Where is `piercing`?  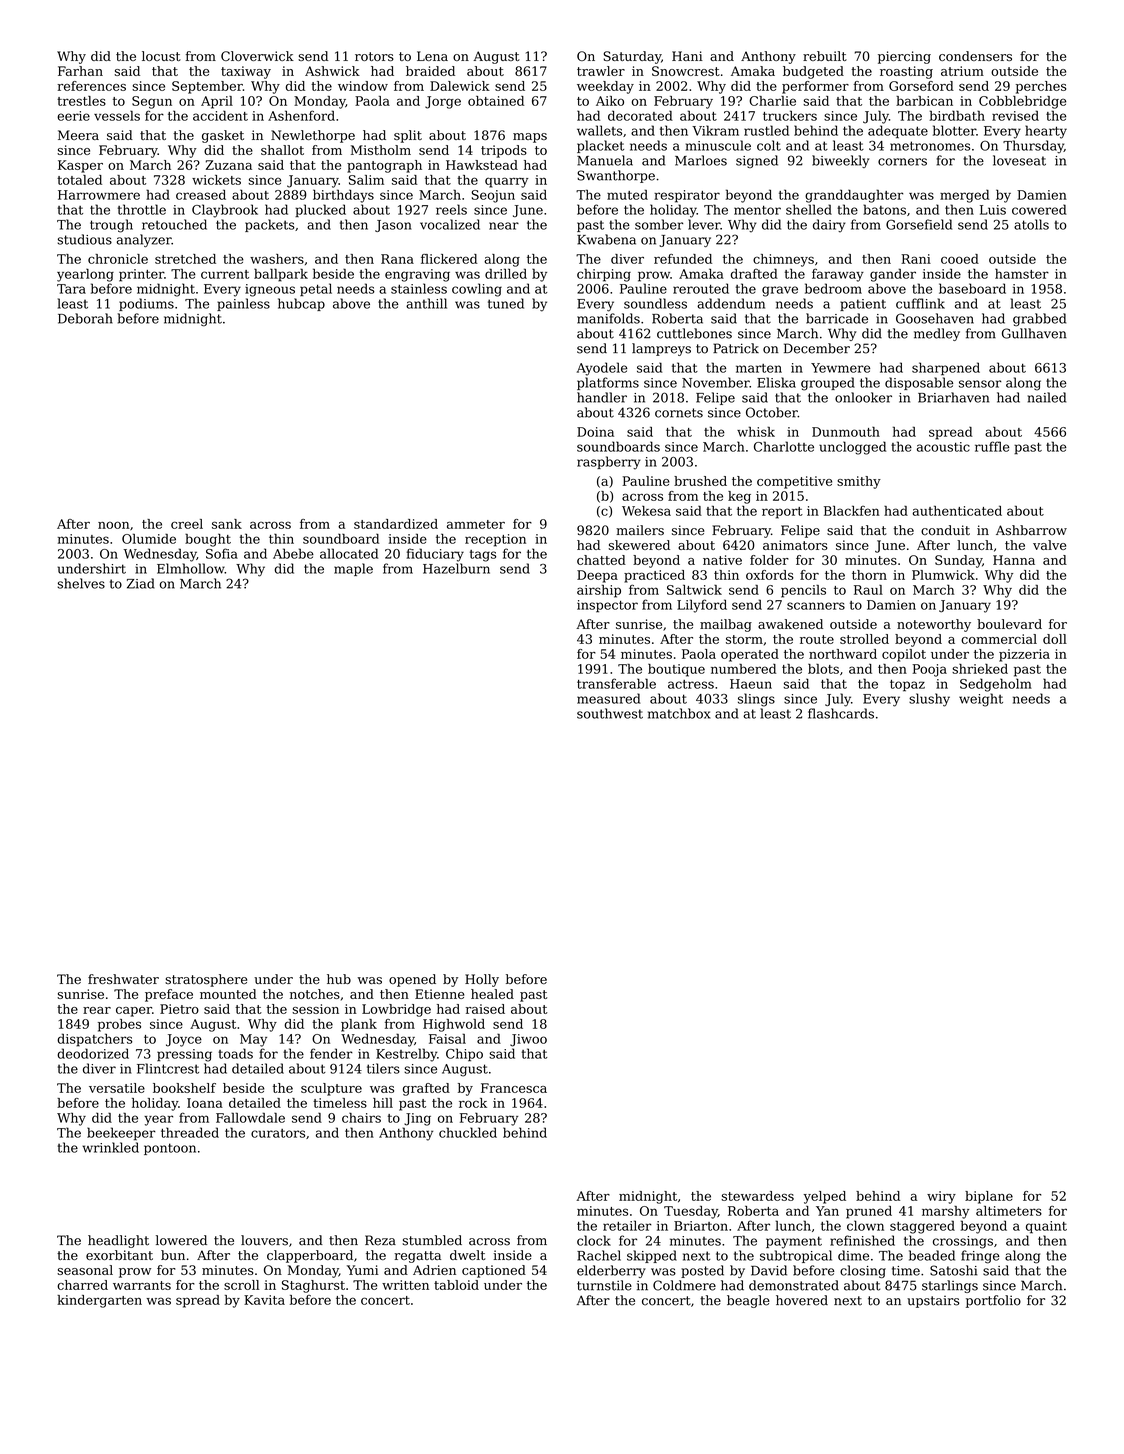 piercing is located at coordinates (904, 57).
